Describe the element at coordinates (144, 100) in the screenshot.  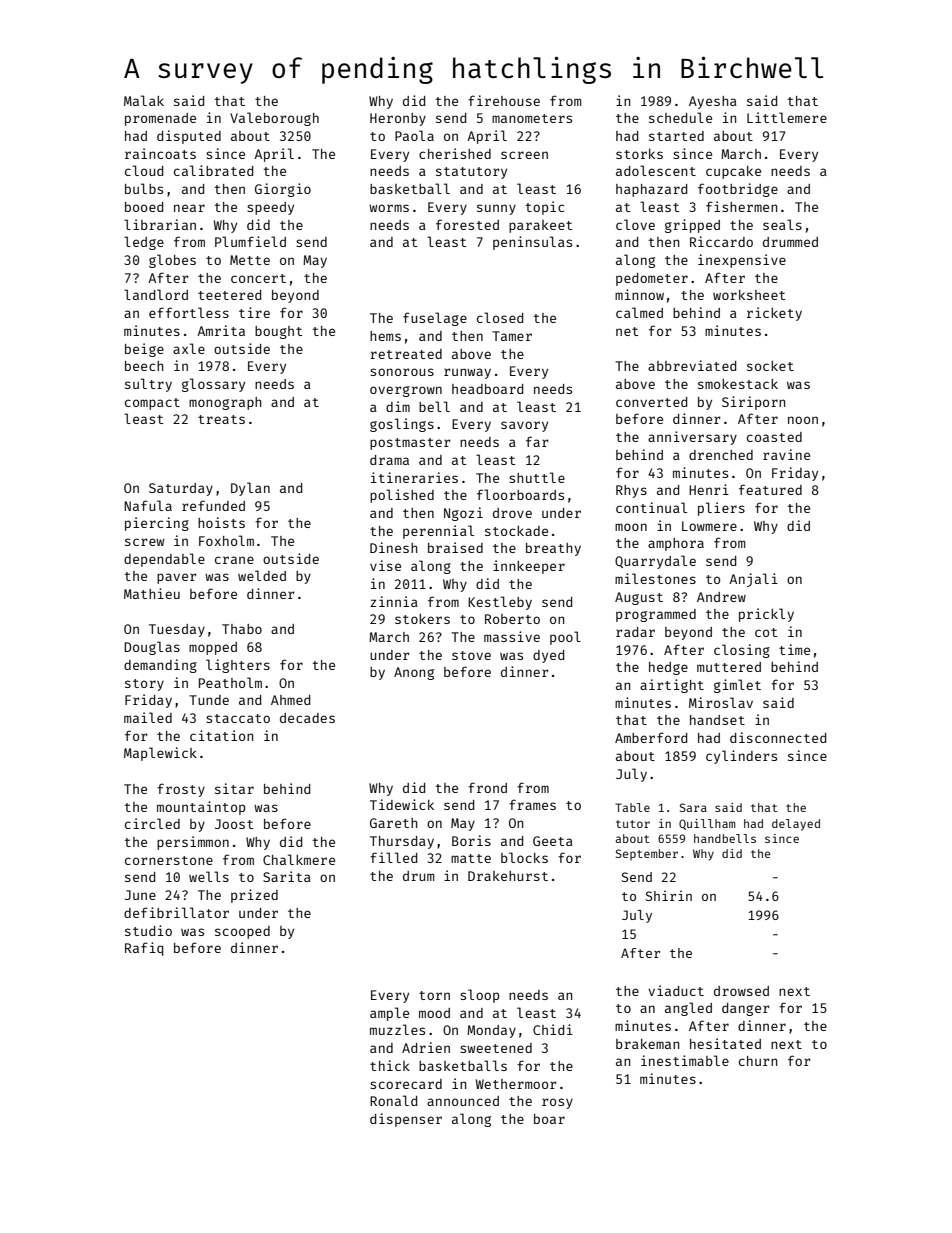
I see `Malak` at that location.
